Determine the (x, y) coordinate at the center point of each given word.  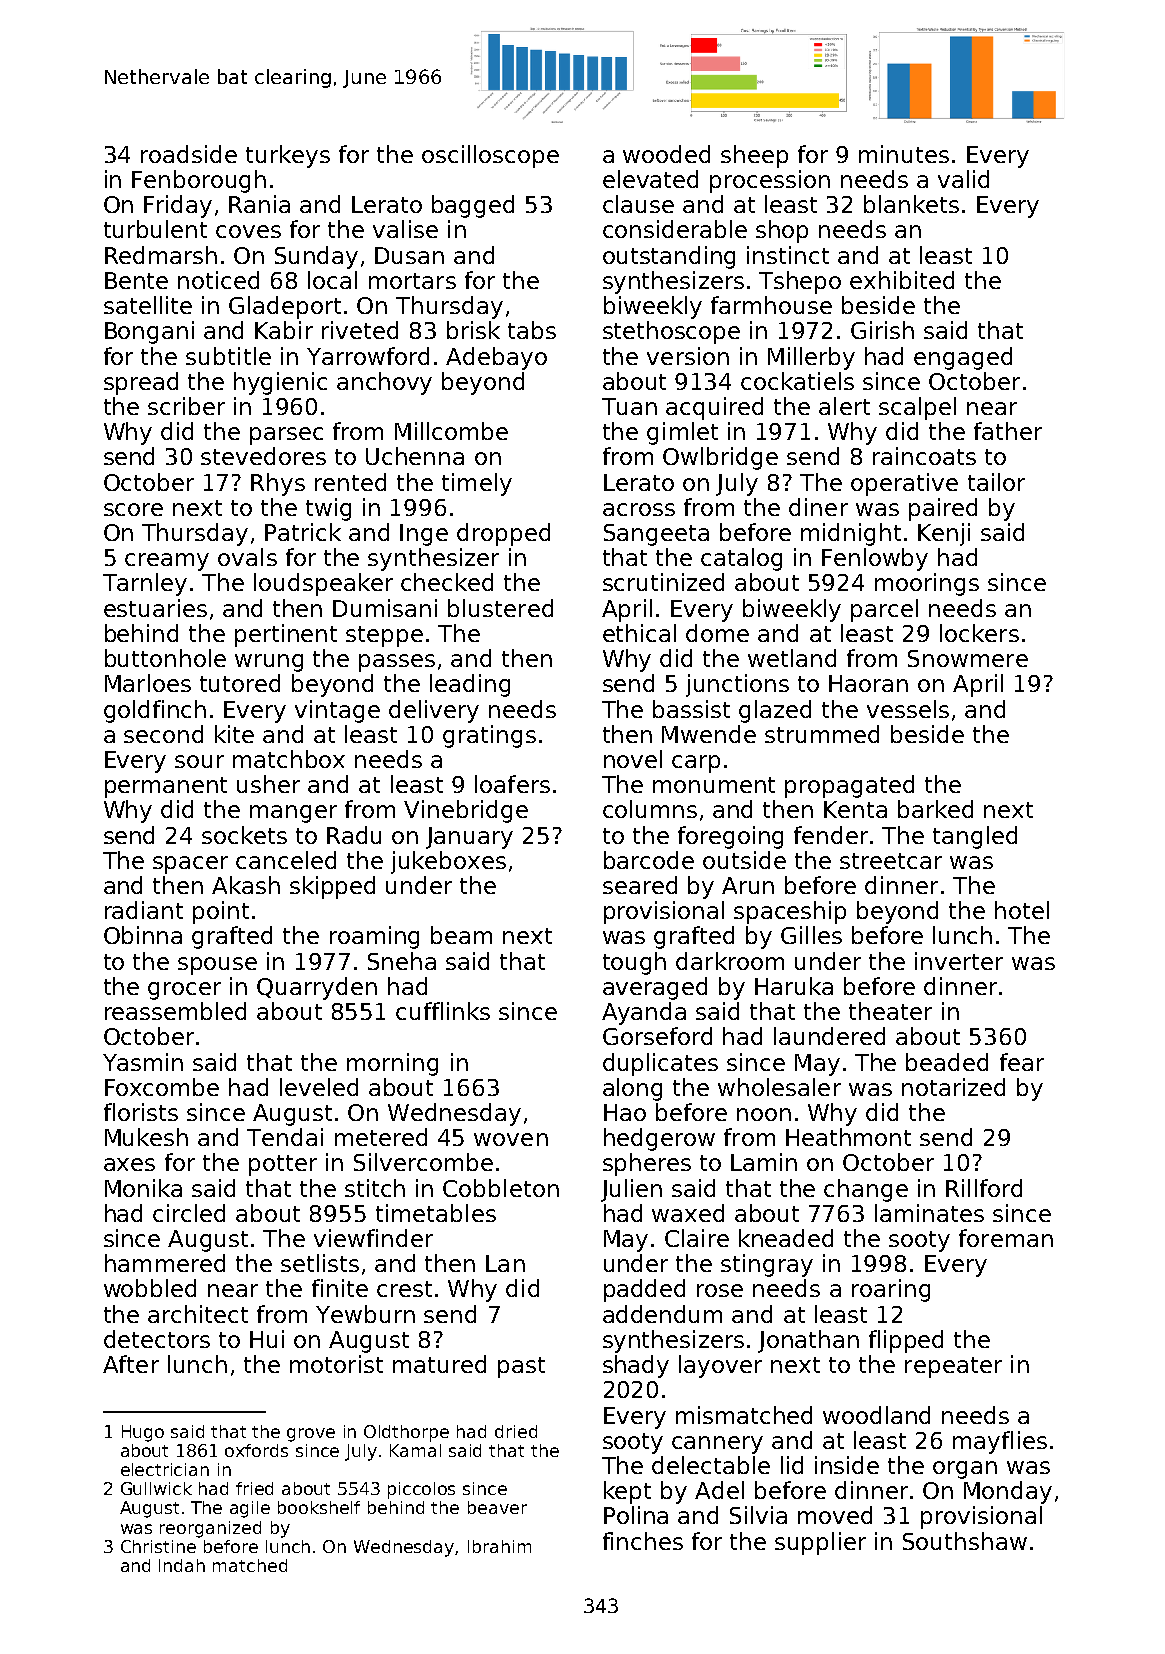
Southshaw (965, 1541)
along (632, 1089)
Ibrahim (499, 1546)
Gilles (811, 935)
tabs (532, 330)
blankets (911, 204)
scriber (186, 406)
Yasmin (143, 1062)
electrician (165, 1469)
